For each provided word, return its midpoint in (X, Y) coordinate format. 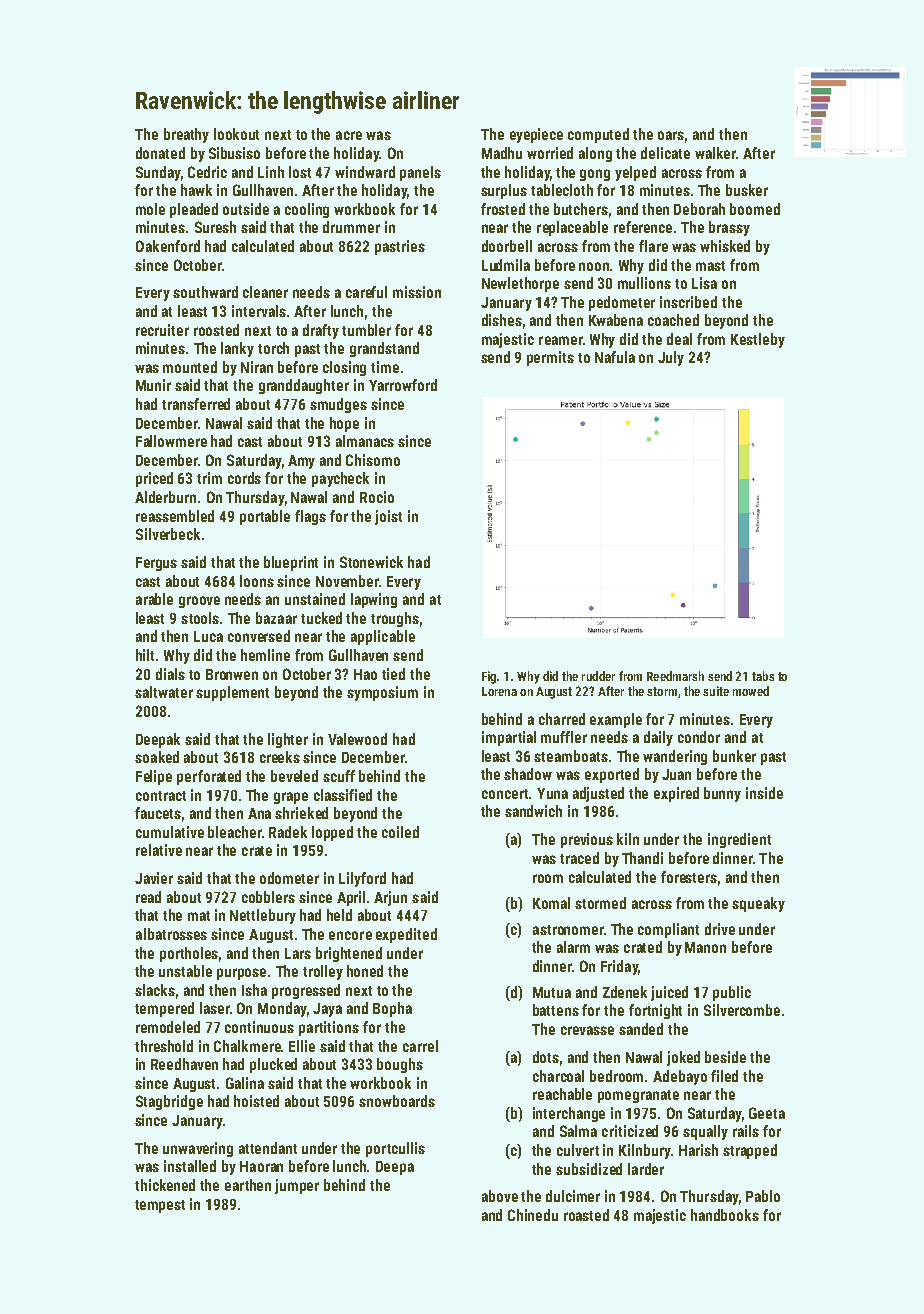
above (500, 1196)
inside (764, 793)
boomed (755, 209)
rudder (598, 676)
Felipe (154, 777)
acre (349, 135)
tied (393, 674)
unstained (315, 599)
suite (716, 691)
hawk (196, 190)
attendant (268, 1148)
